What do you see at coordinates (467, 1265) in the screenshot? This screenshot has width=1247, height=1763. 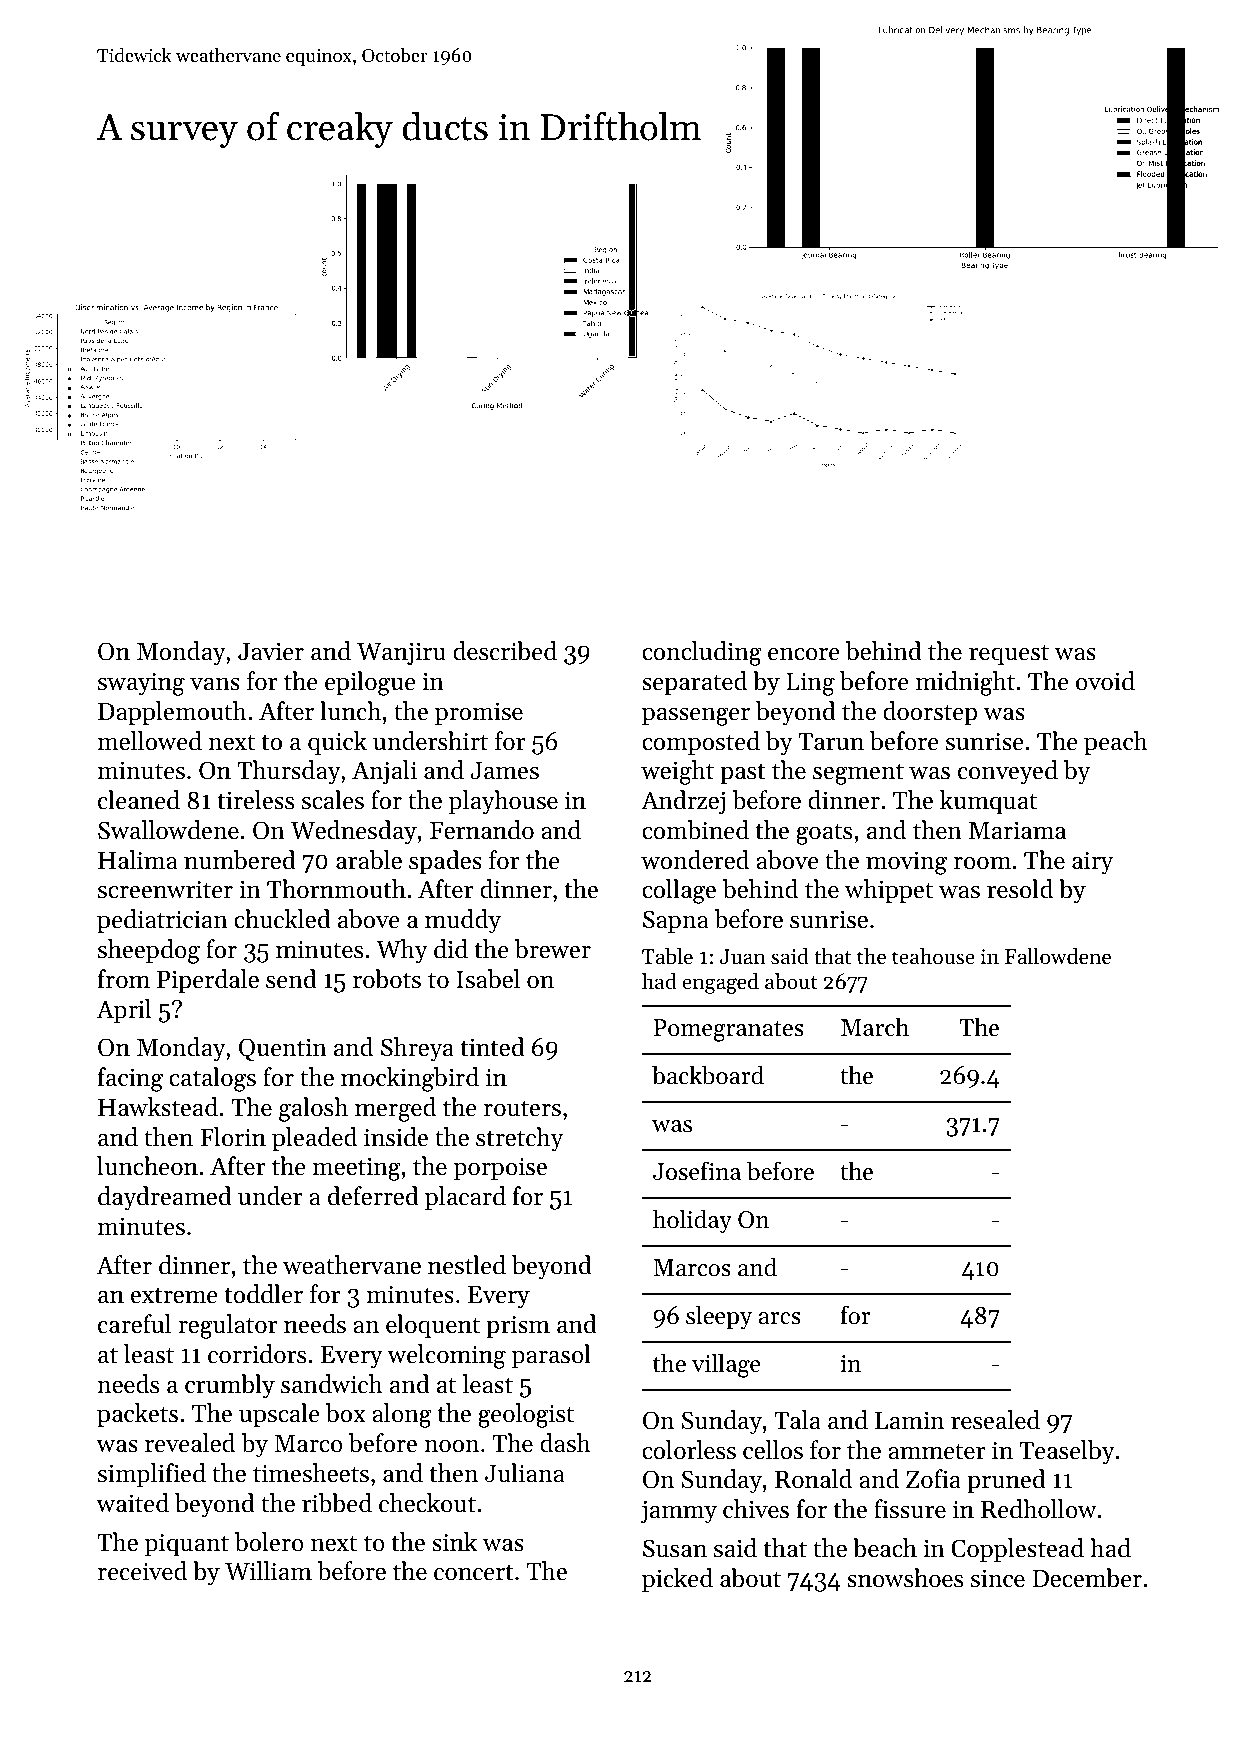 I see `nestled` at bounding box center [467, 1265].
